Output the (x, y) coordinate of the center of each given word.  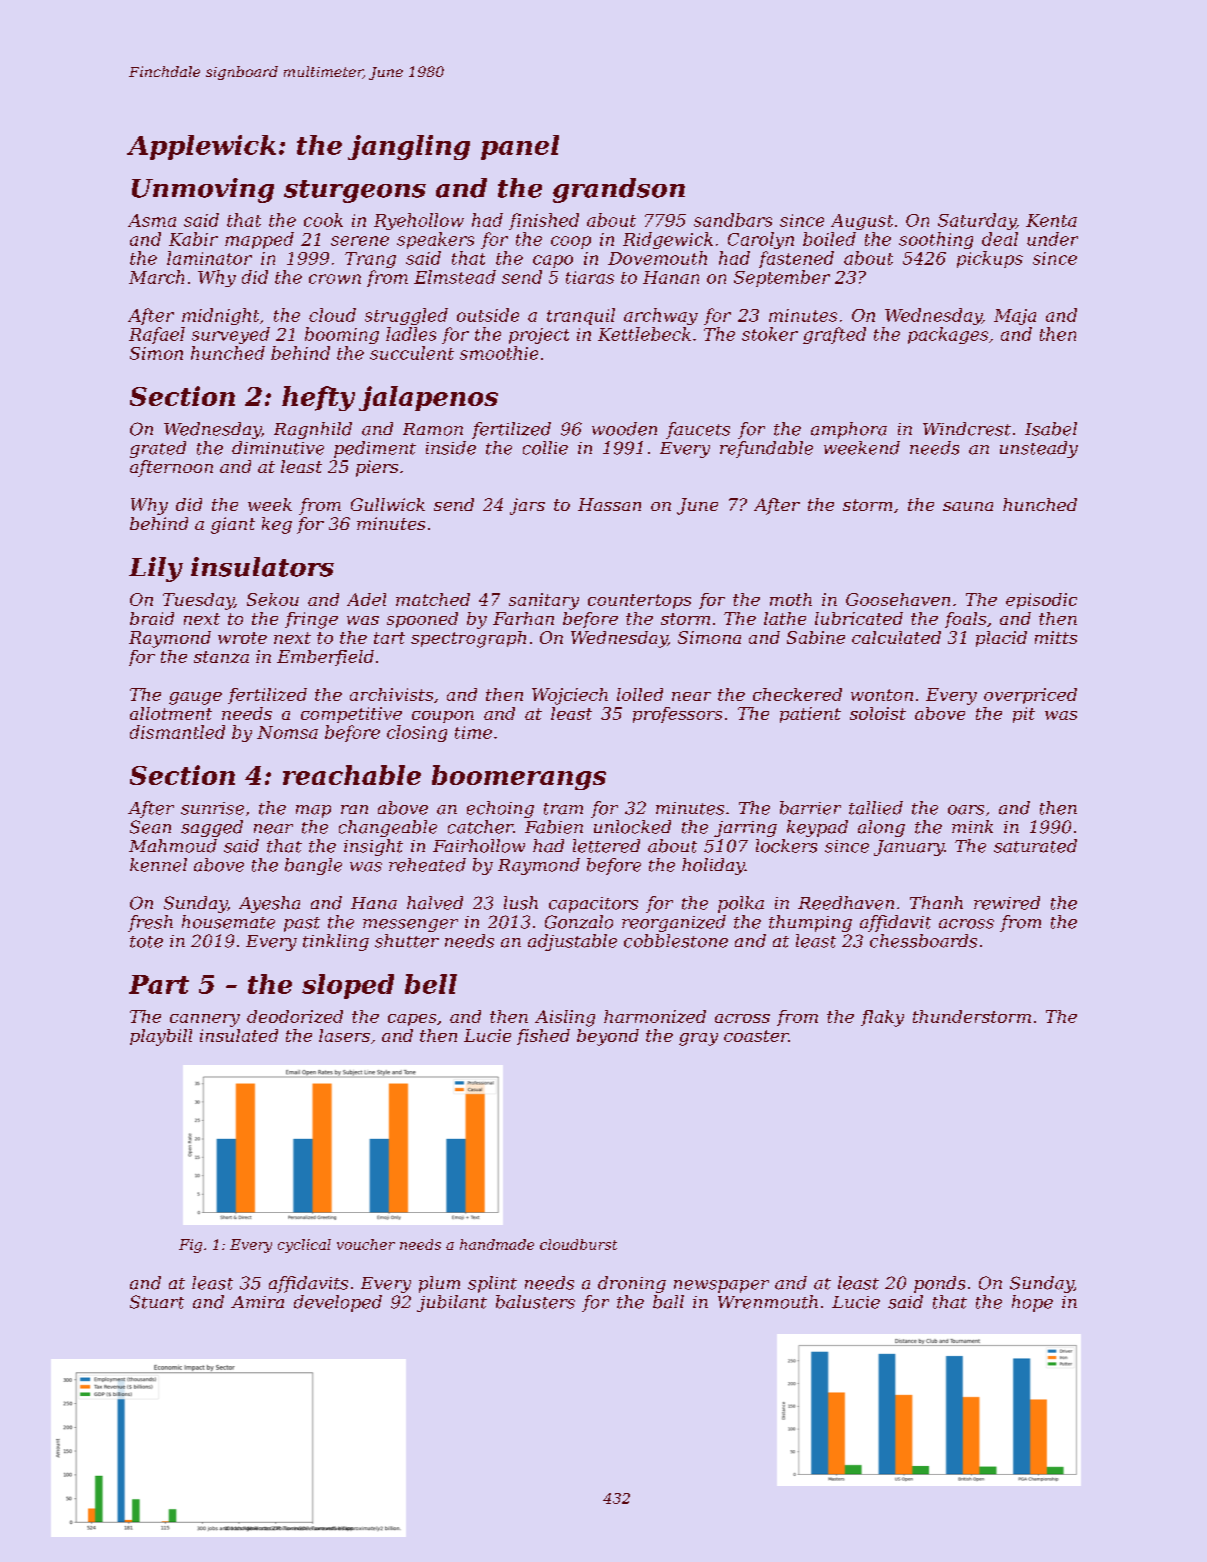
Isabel (1051, 429)
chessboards (923, 941)
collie (545, 448)
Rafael (157, 335)
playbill (161, 1037)
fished (543, 1037)
